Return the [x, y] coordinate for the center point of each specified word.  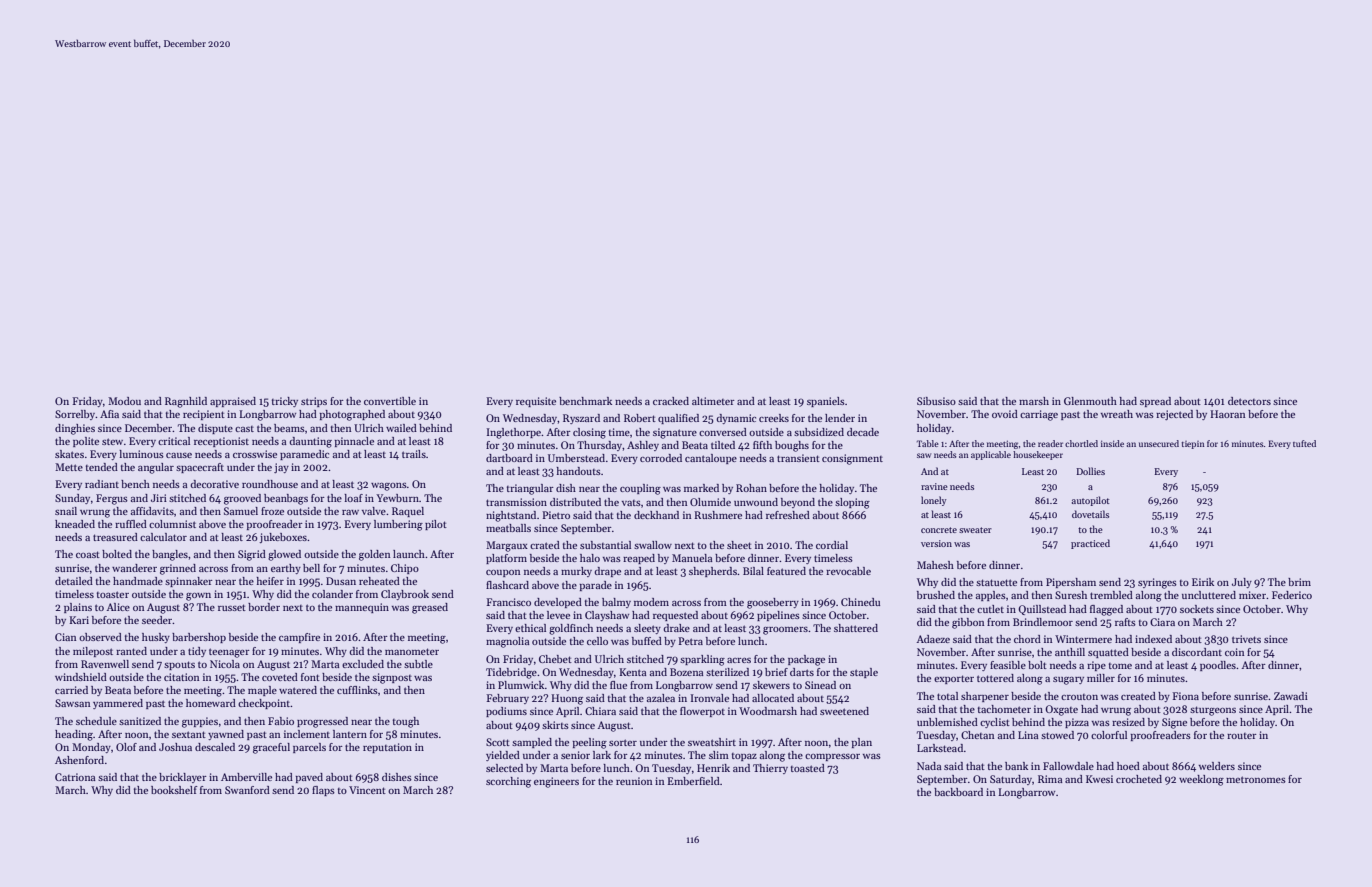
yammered [118, 704]
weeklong [1201, 780]
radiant [102, 484]
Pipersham [1071, 583]
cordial [832, 545]
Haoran [1227, 414]
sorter [623, 742]
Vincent [367, 790]
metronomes [1256, 779]
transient [798, 458]
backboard [958, 792]
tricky [285, 402]
